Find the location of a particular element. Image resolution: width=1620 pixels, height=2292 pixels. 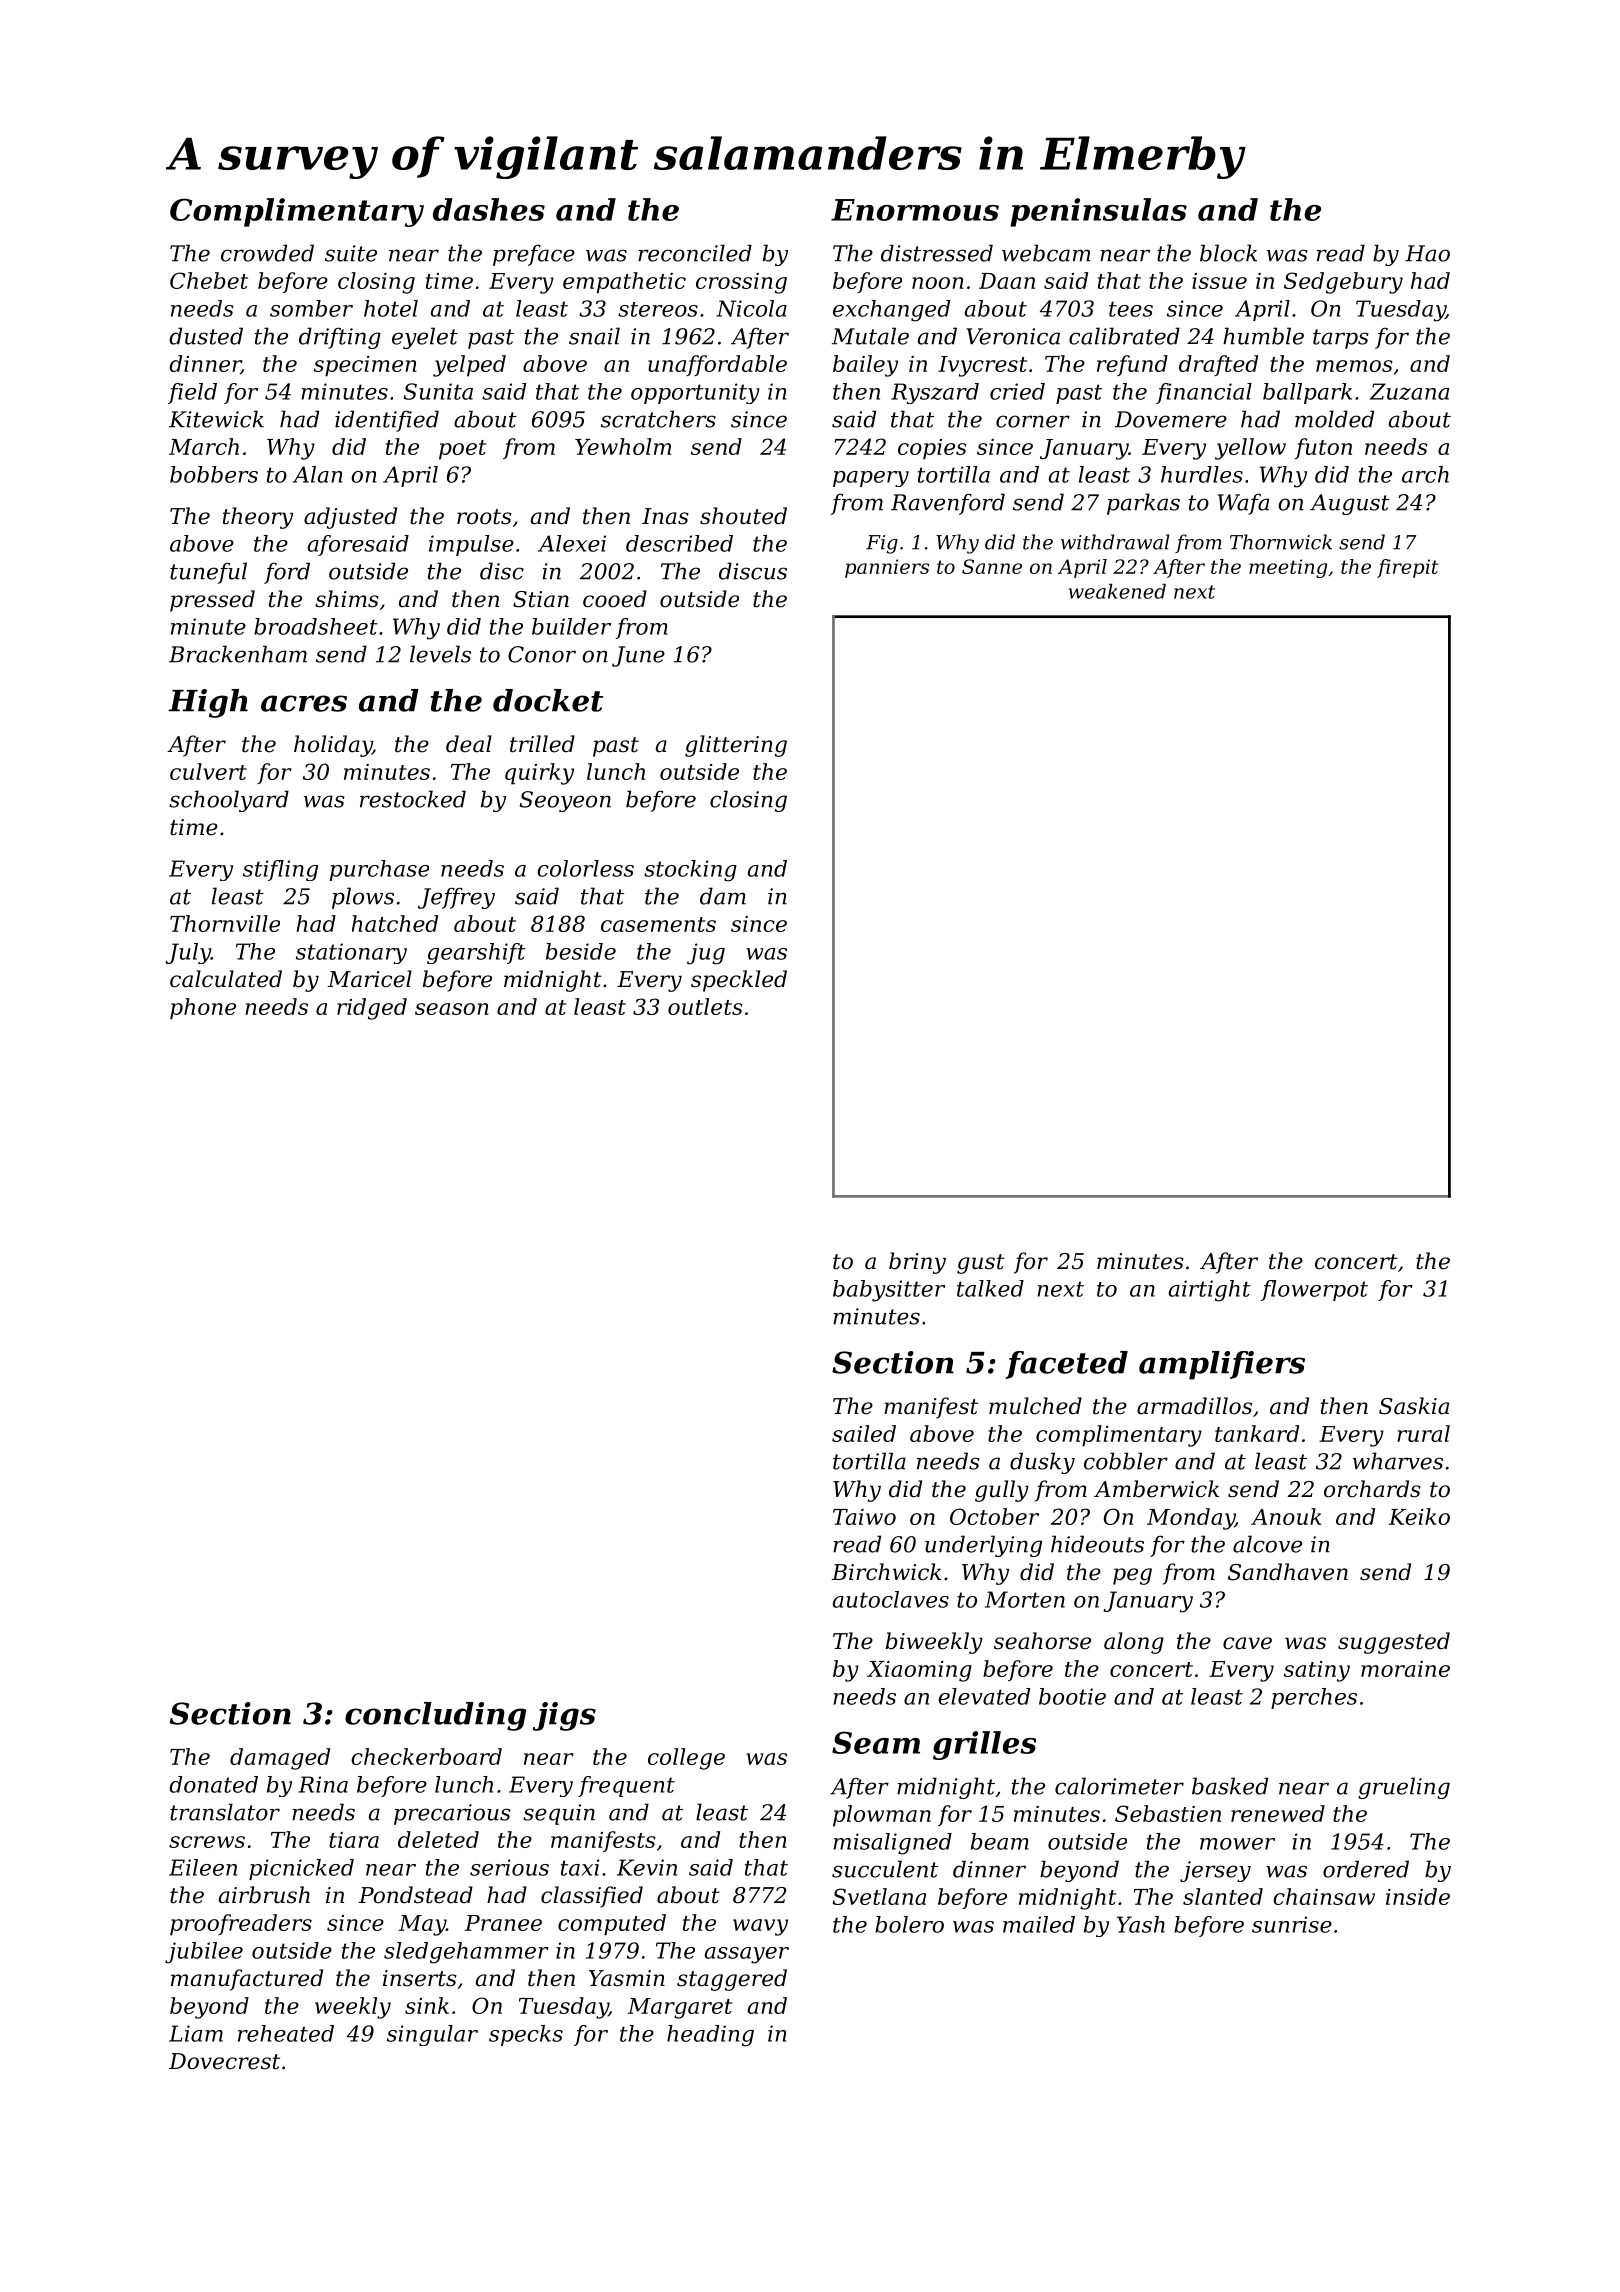

Chebet is located at coordinates (209, 280).
